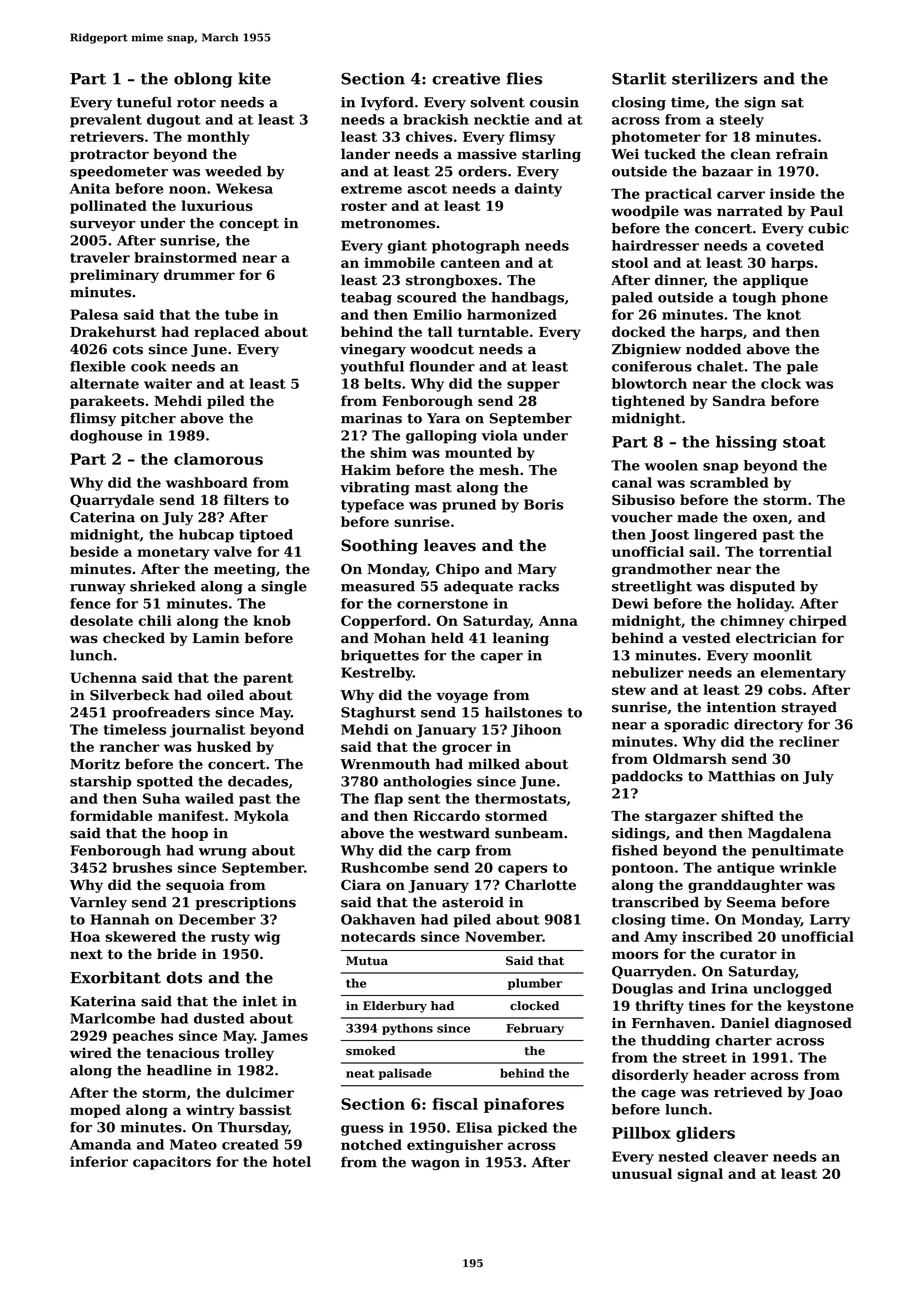 Image resolution: width=924 pixels, height=1308 pixels. I want to click on Jihoon, so click(536, 731).
